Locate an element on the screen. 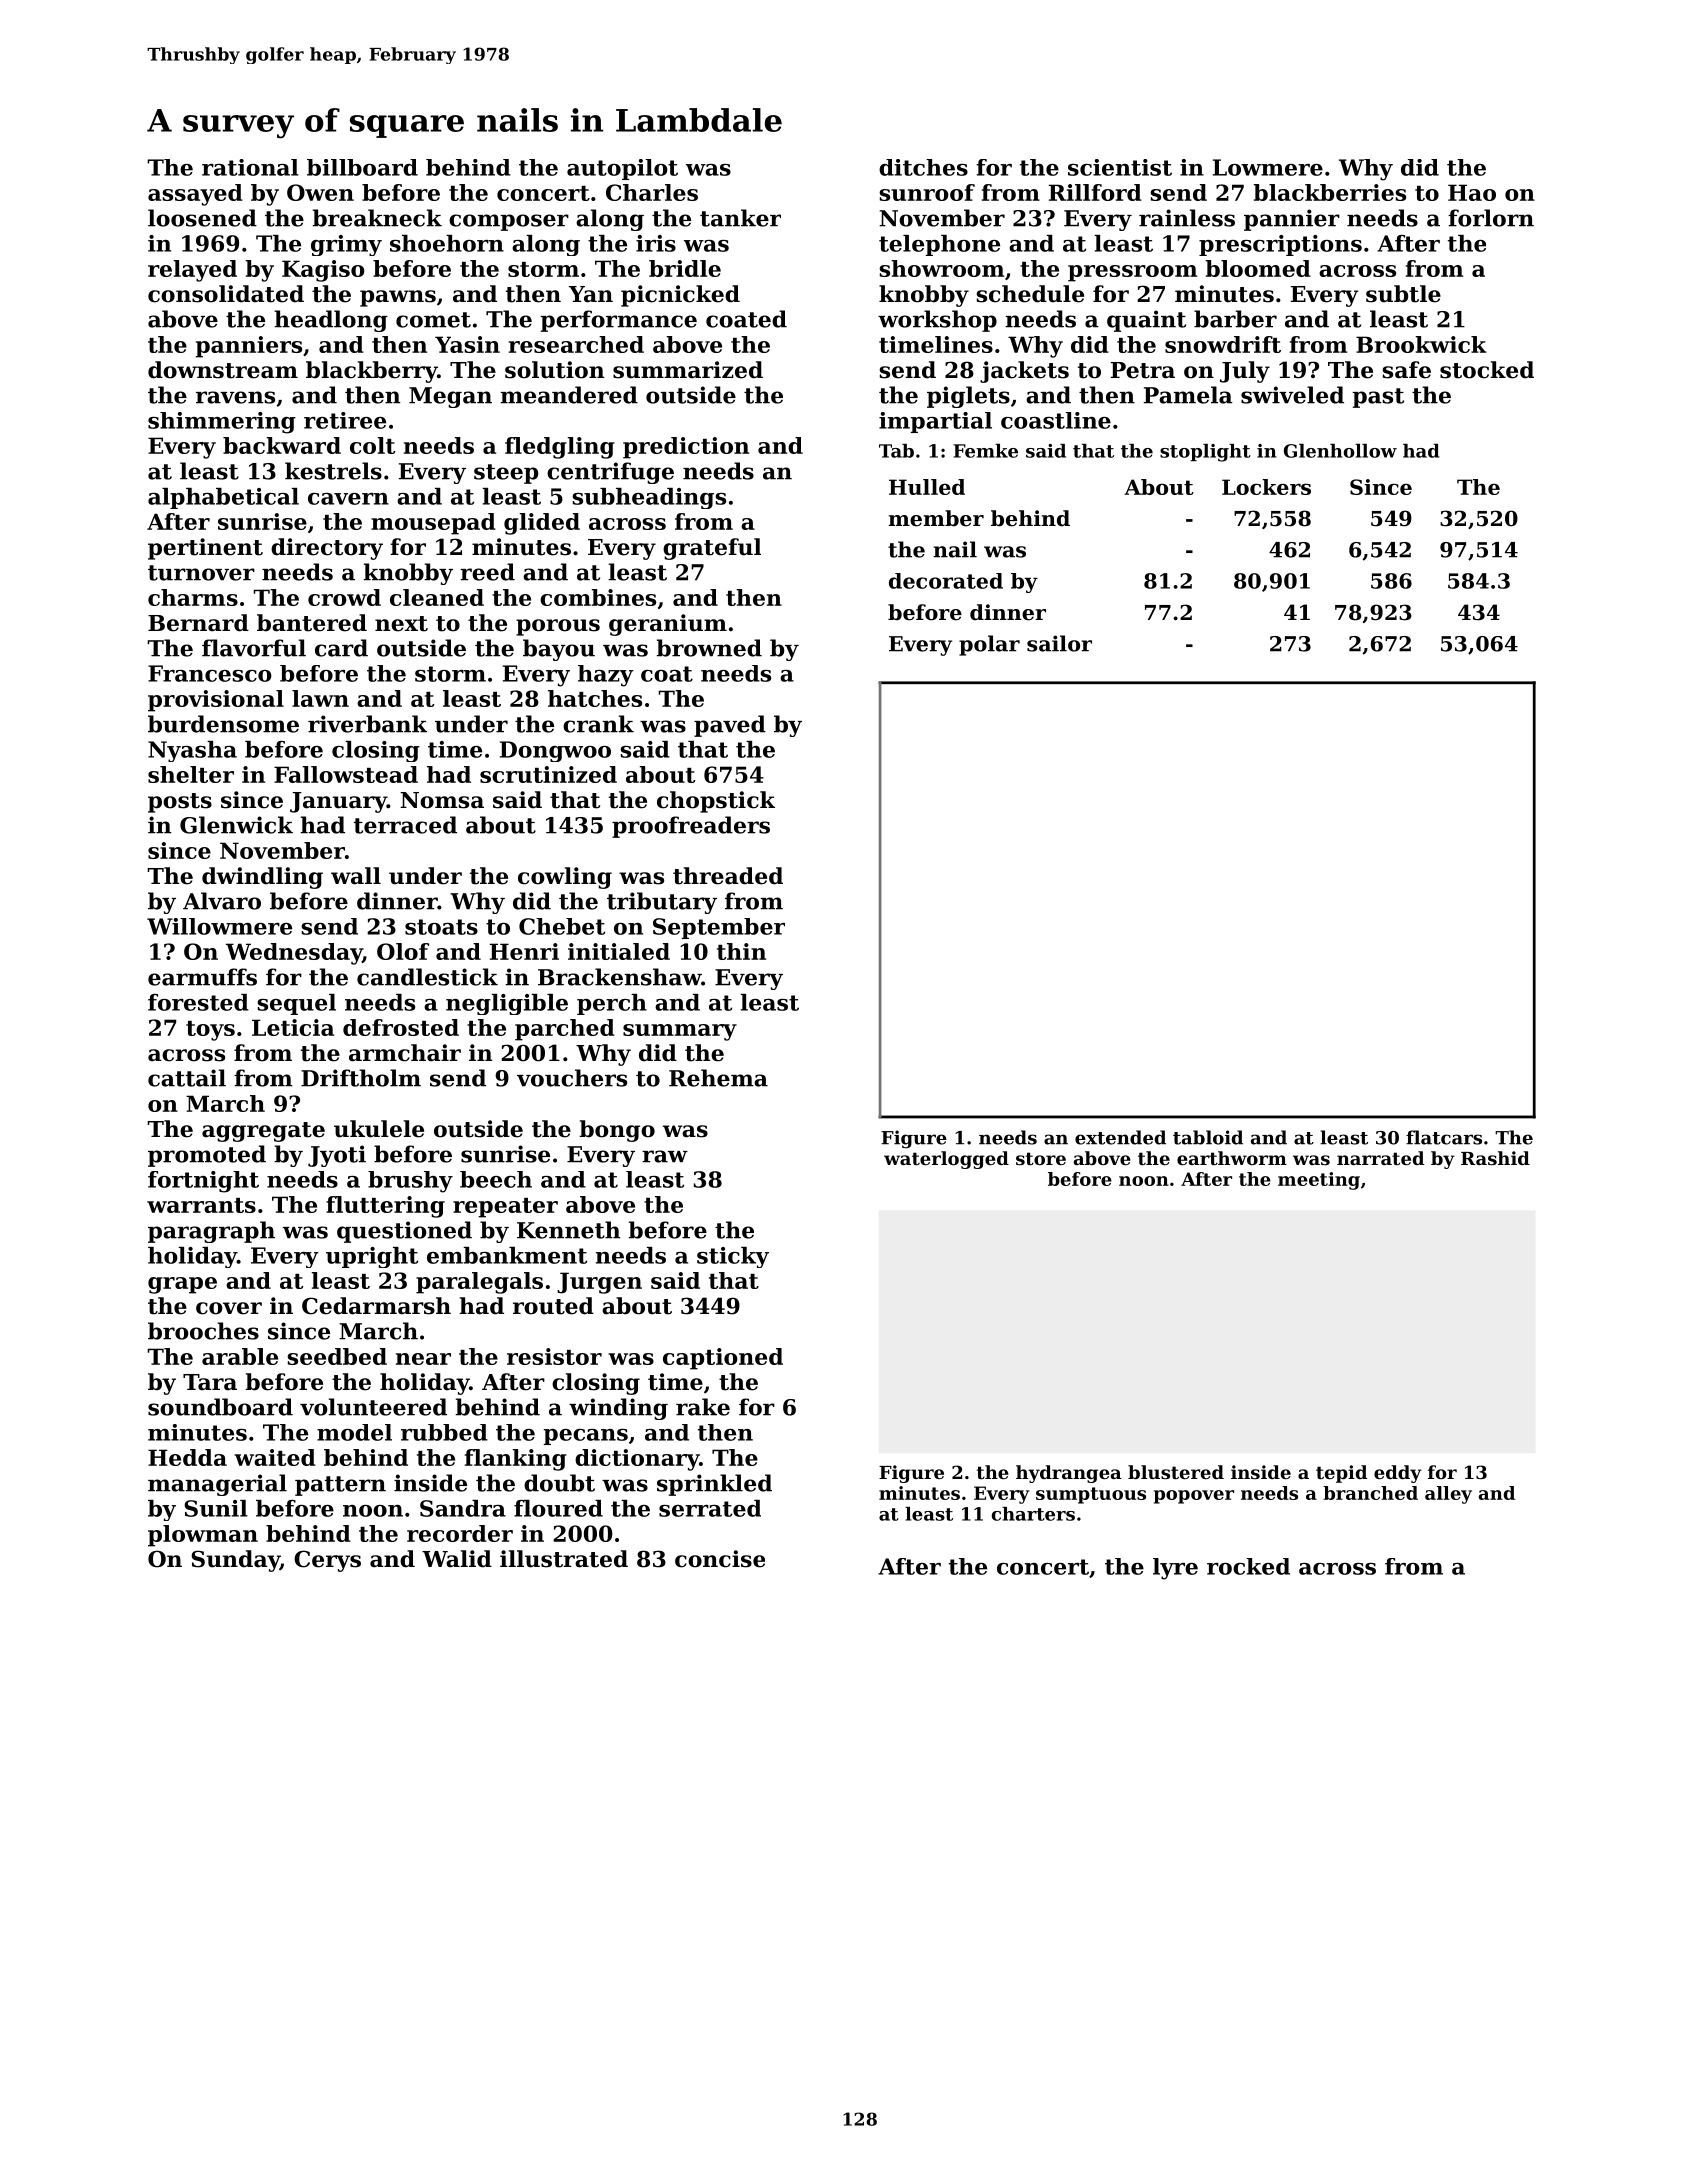 The width and height of the screenshot is (1683, 2178). showroom is located at coordinates (941, 268).
